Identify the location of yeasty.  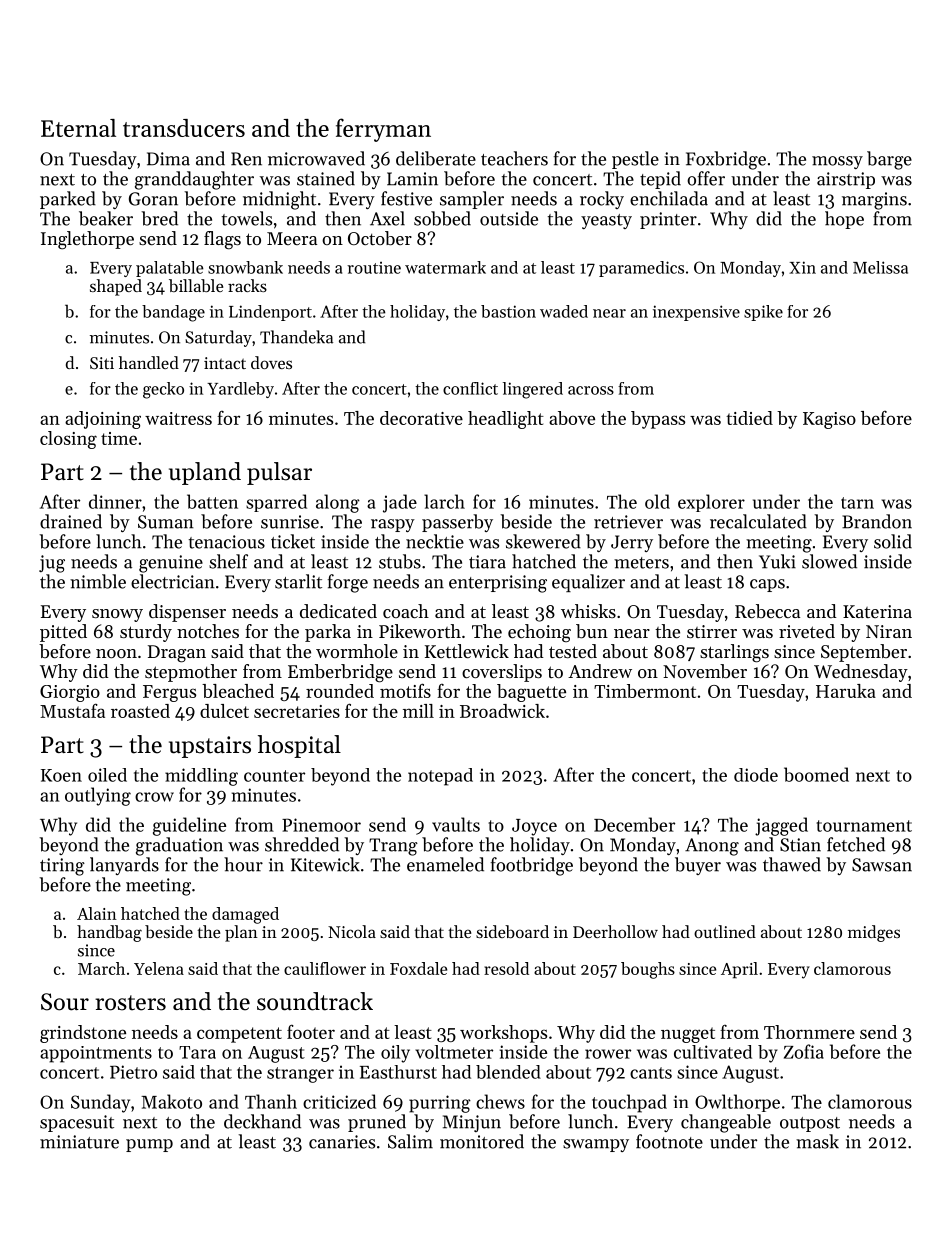
(606, 221).
